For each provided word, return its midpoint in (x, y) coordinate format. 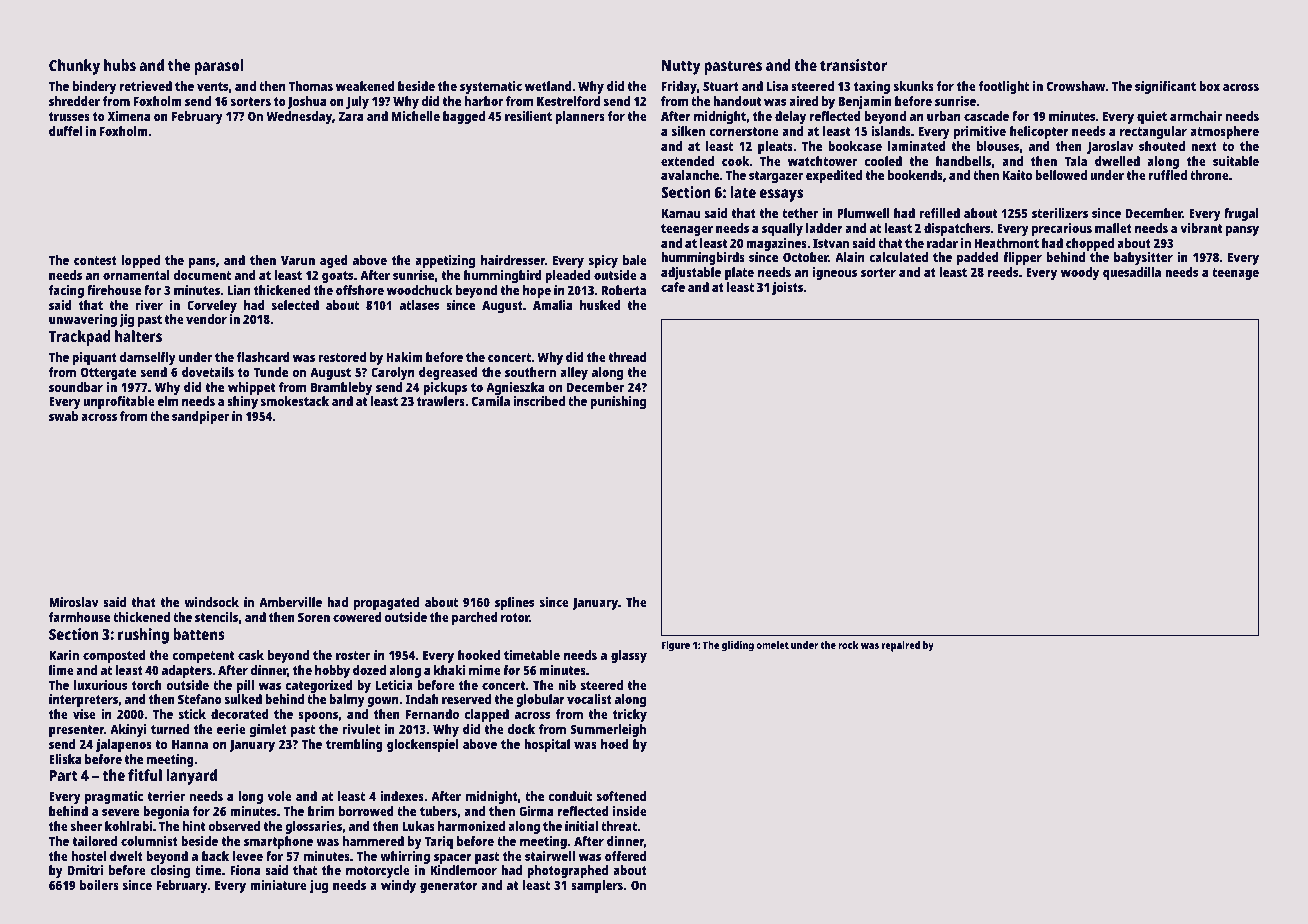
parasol (218, 67)
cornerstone (744, 131)
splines (514, 603)
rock (848, 645)
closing (170, 871)
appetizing (445, 261)
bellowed (1061, 175)
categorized (319, 686)
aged (334, 261)
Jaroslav (1110, 147)
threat (619, 826)
